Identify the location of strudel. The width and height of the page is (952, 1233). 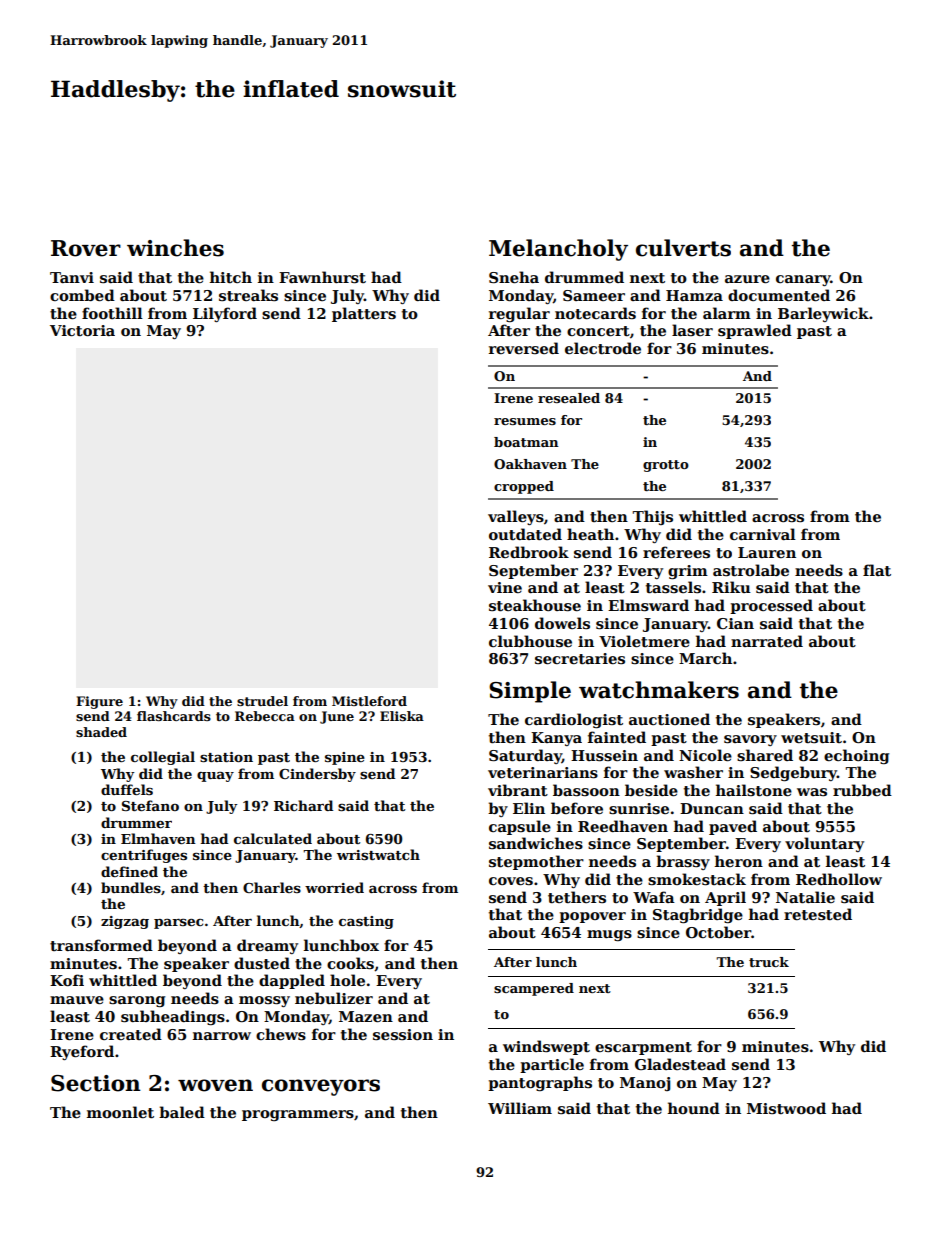
(262, 701).
